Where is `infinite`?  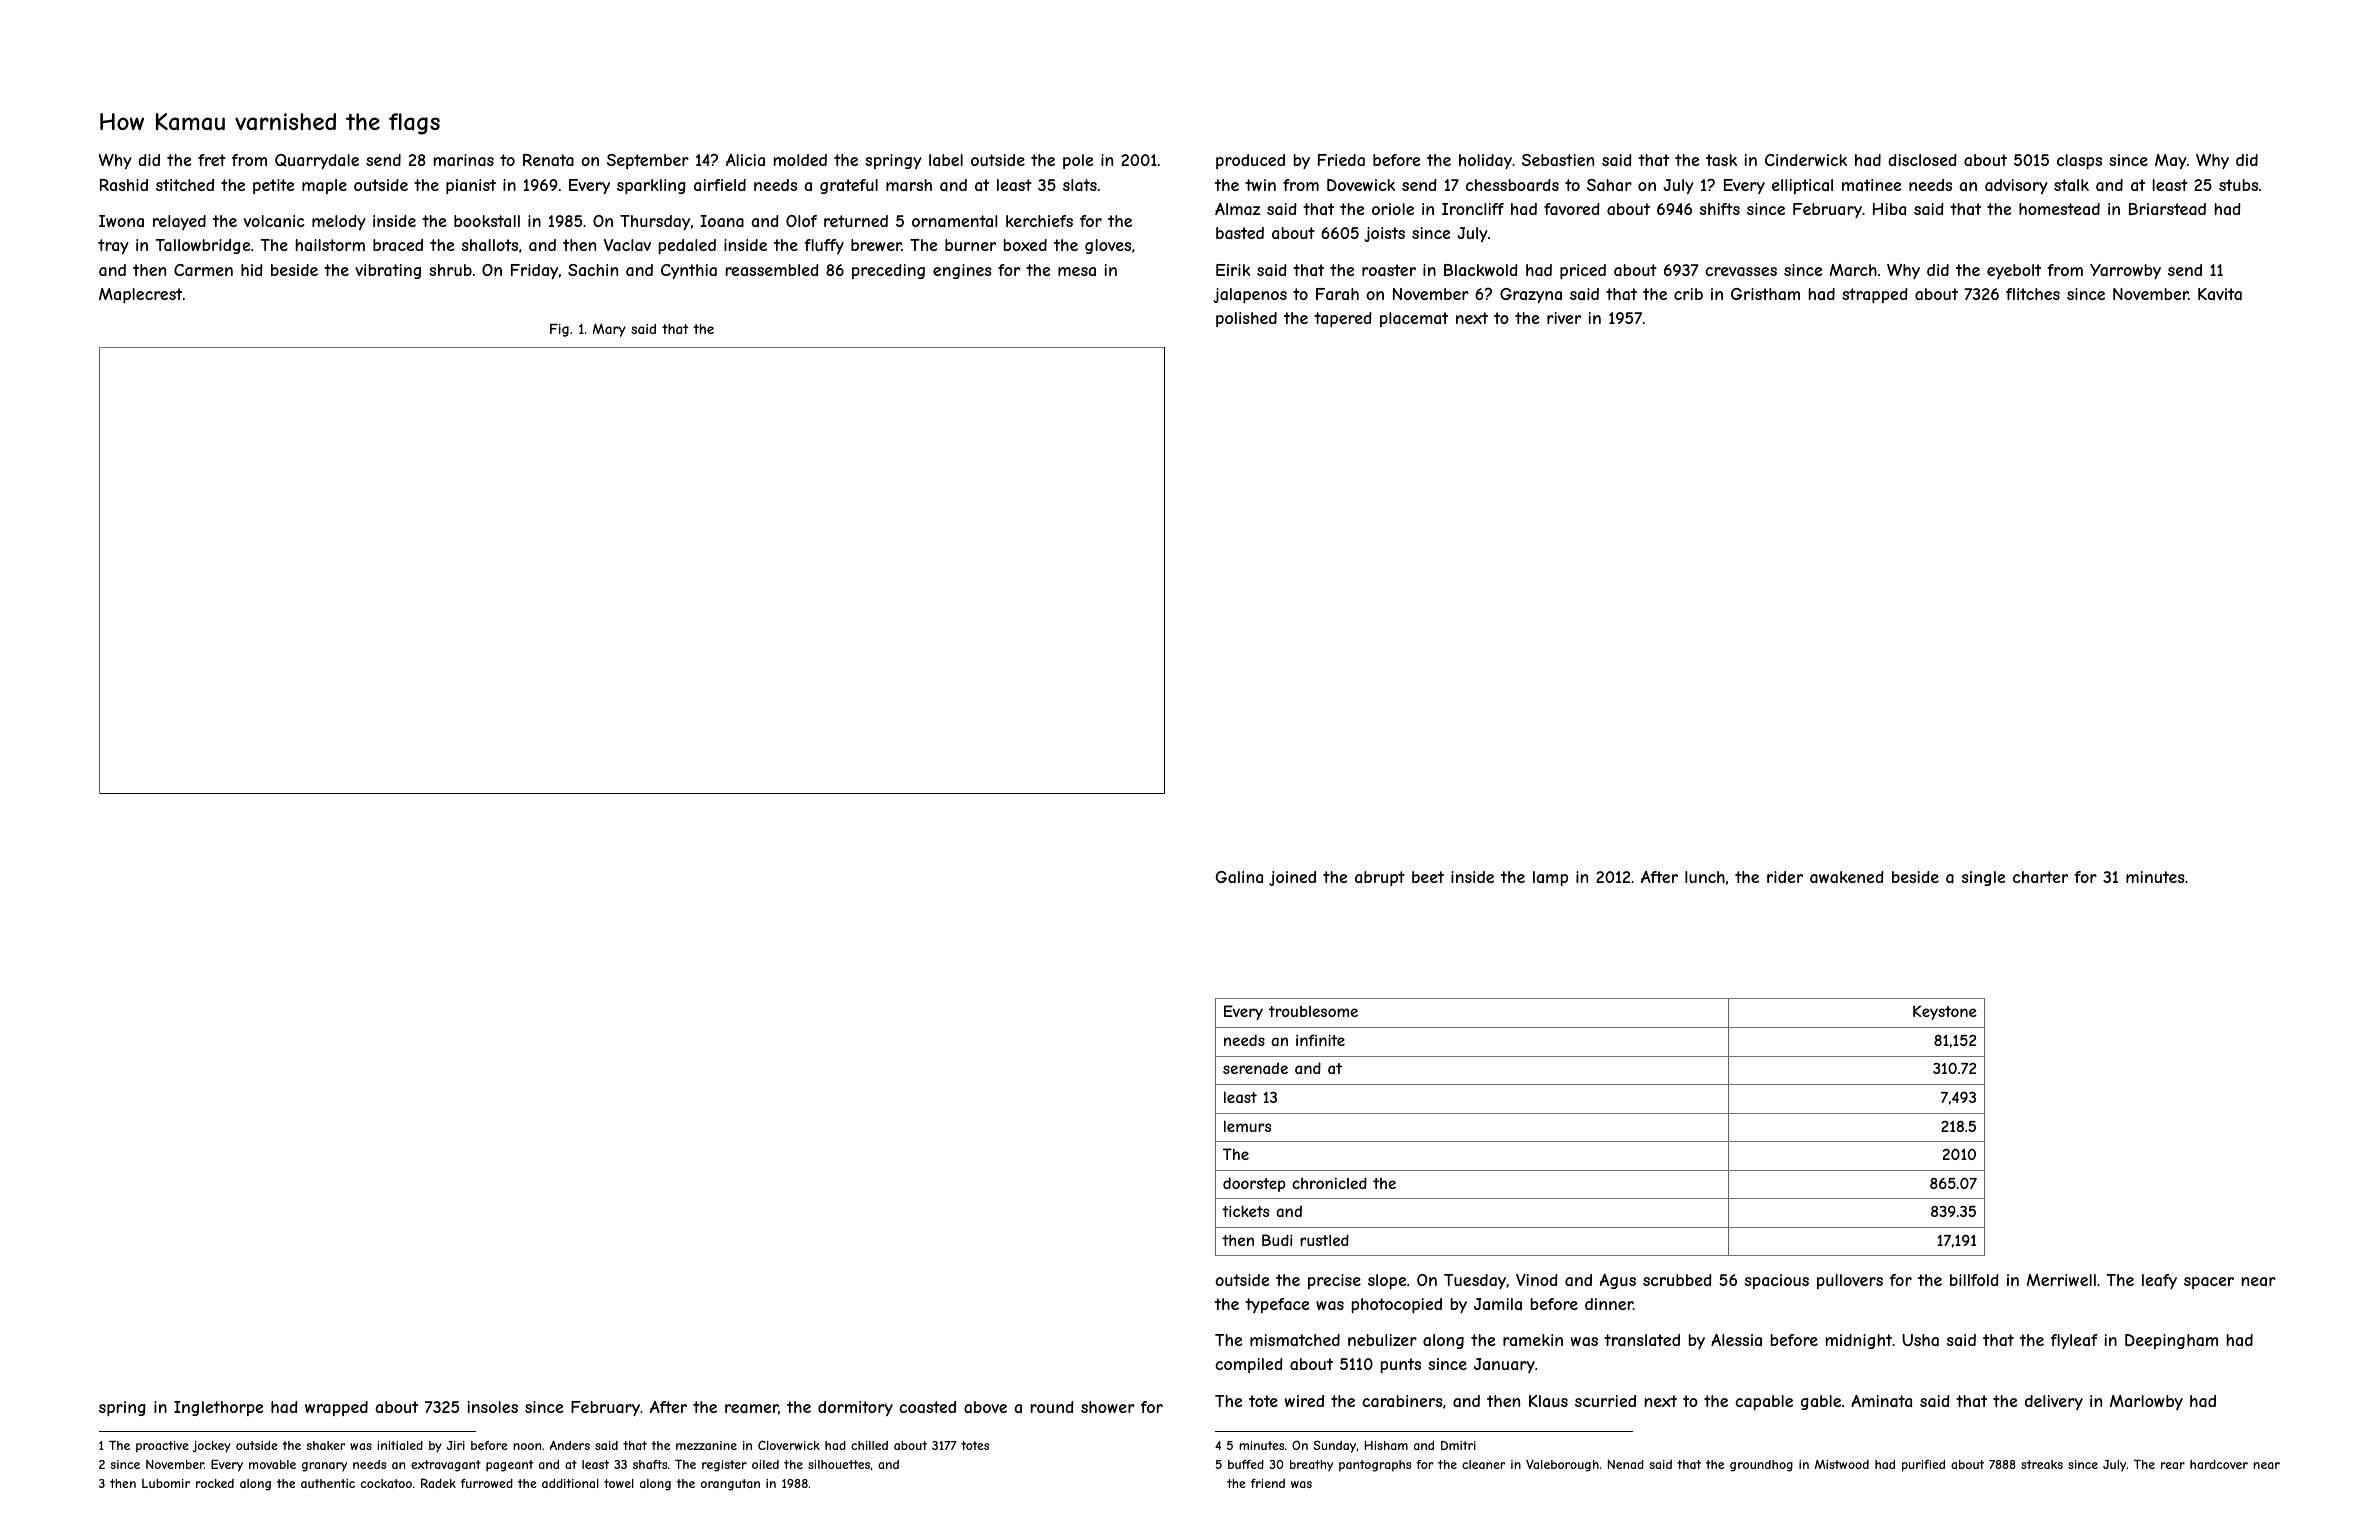 infinite is located at coordinates (1320, 1040).
